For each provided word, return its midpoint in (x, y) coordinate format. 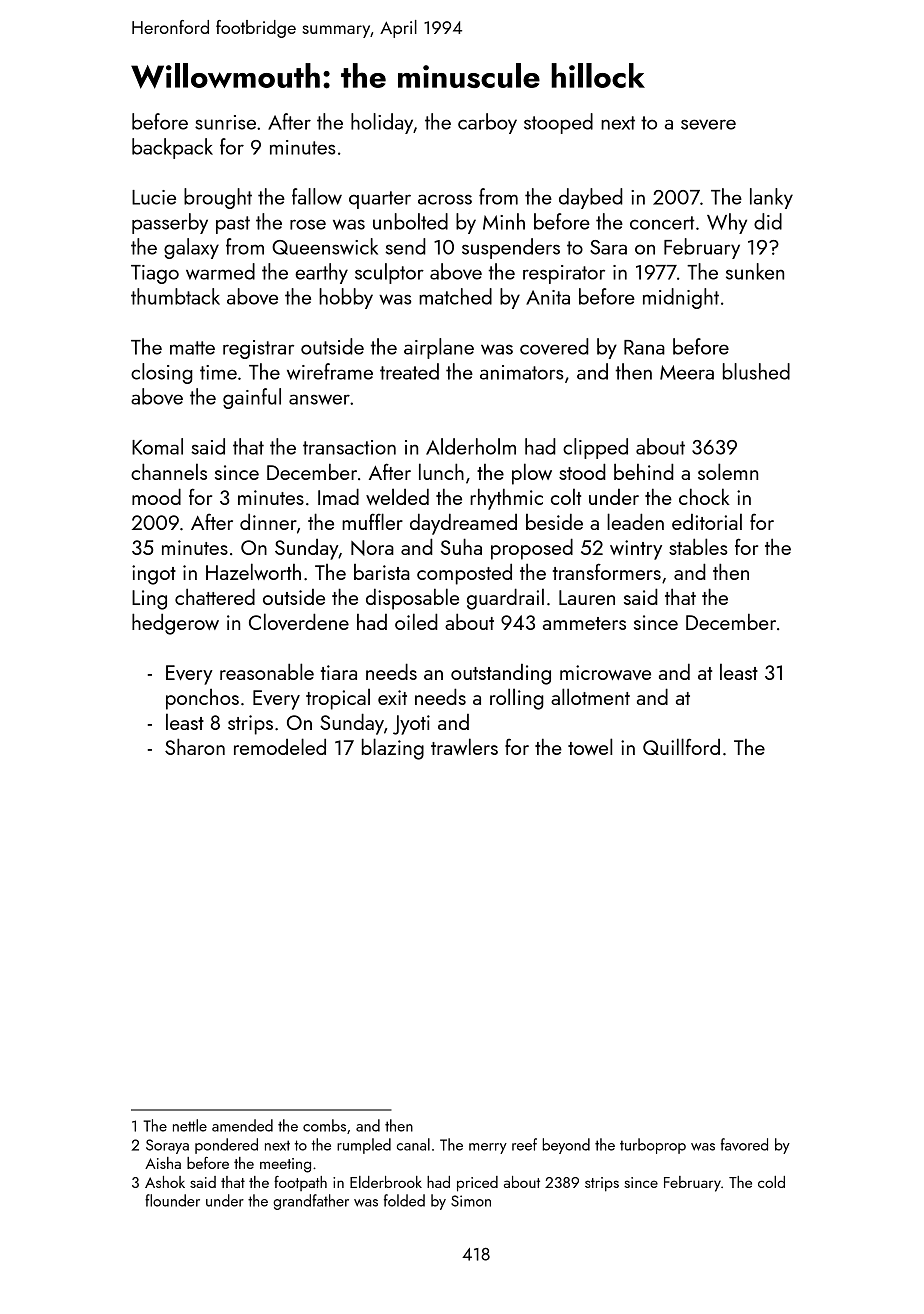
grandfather (311, 1202)
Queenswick (325, 246)
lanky (771, 198)
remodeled (280, 746)
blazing (393, 749)
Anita (548, 297)
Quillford (681, 746)
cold (771, 1182)
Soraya (167, 1146)
